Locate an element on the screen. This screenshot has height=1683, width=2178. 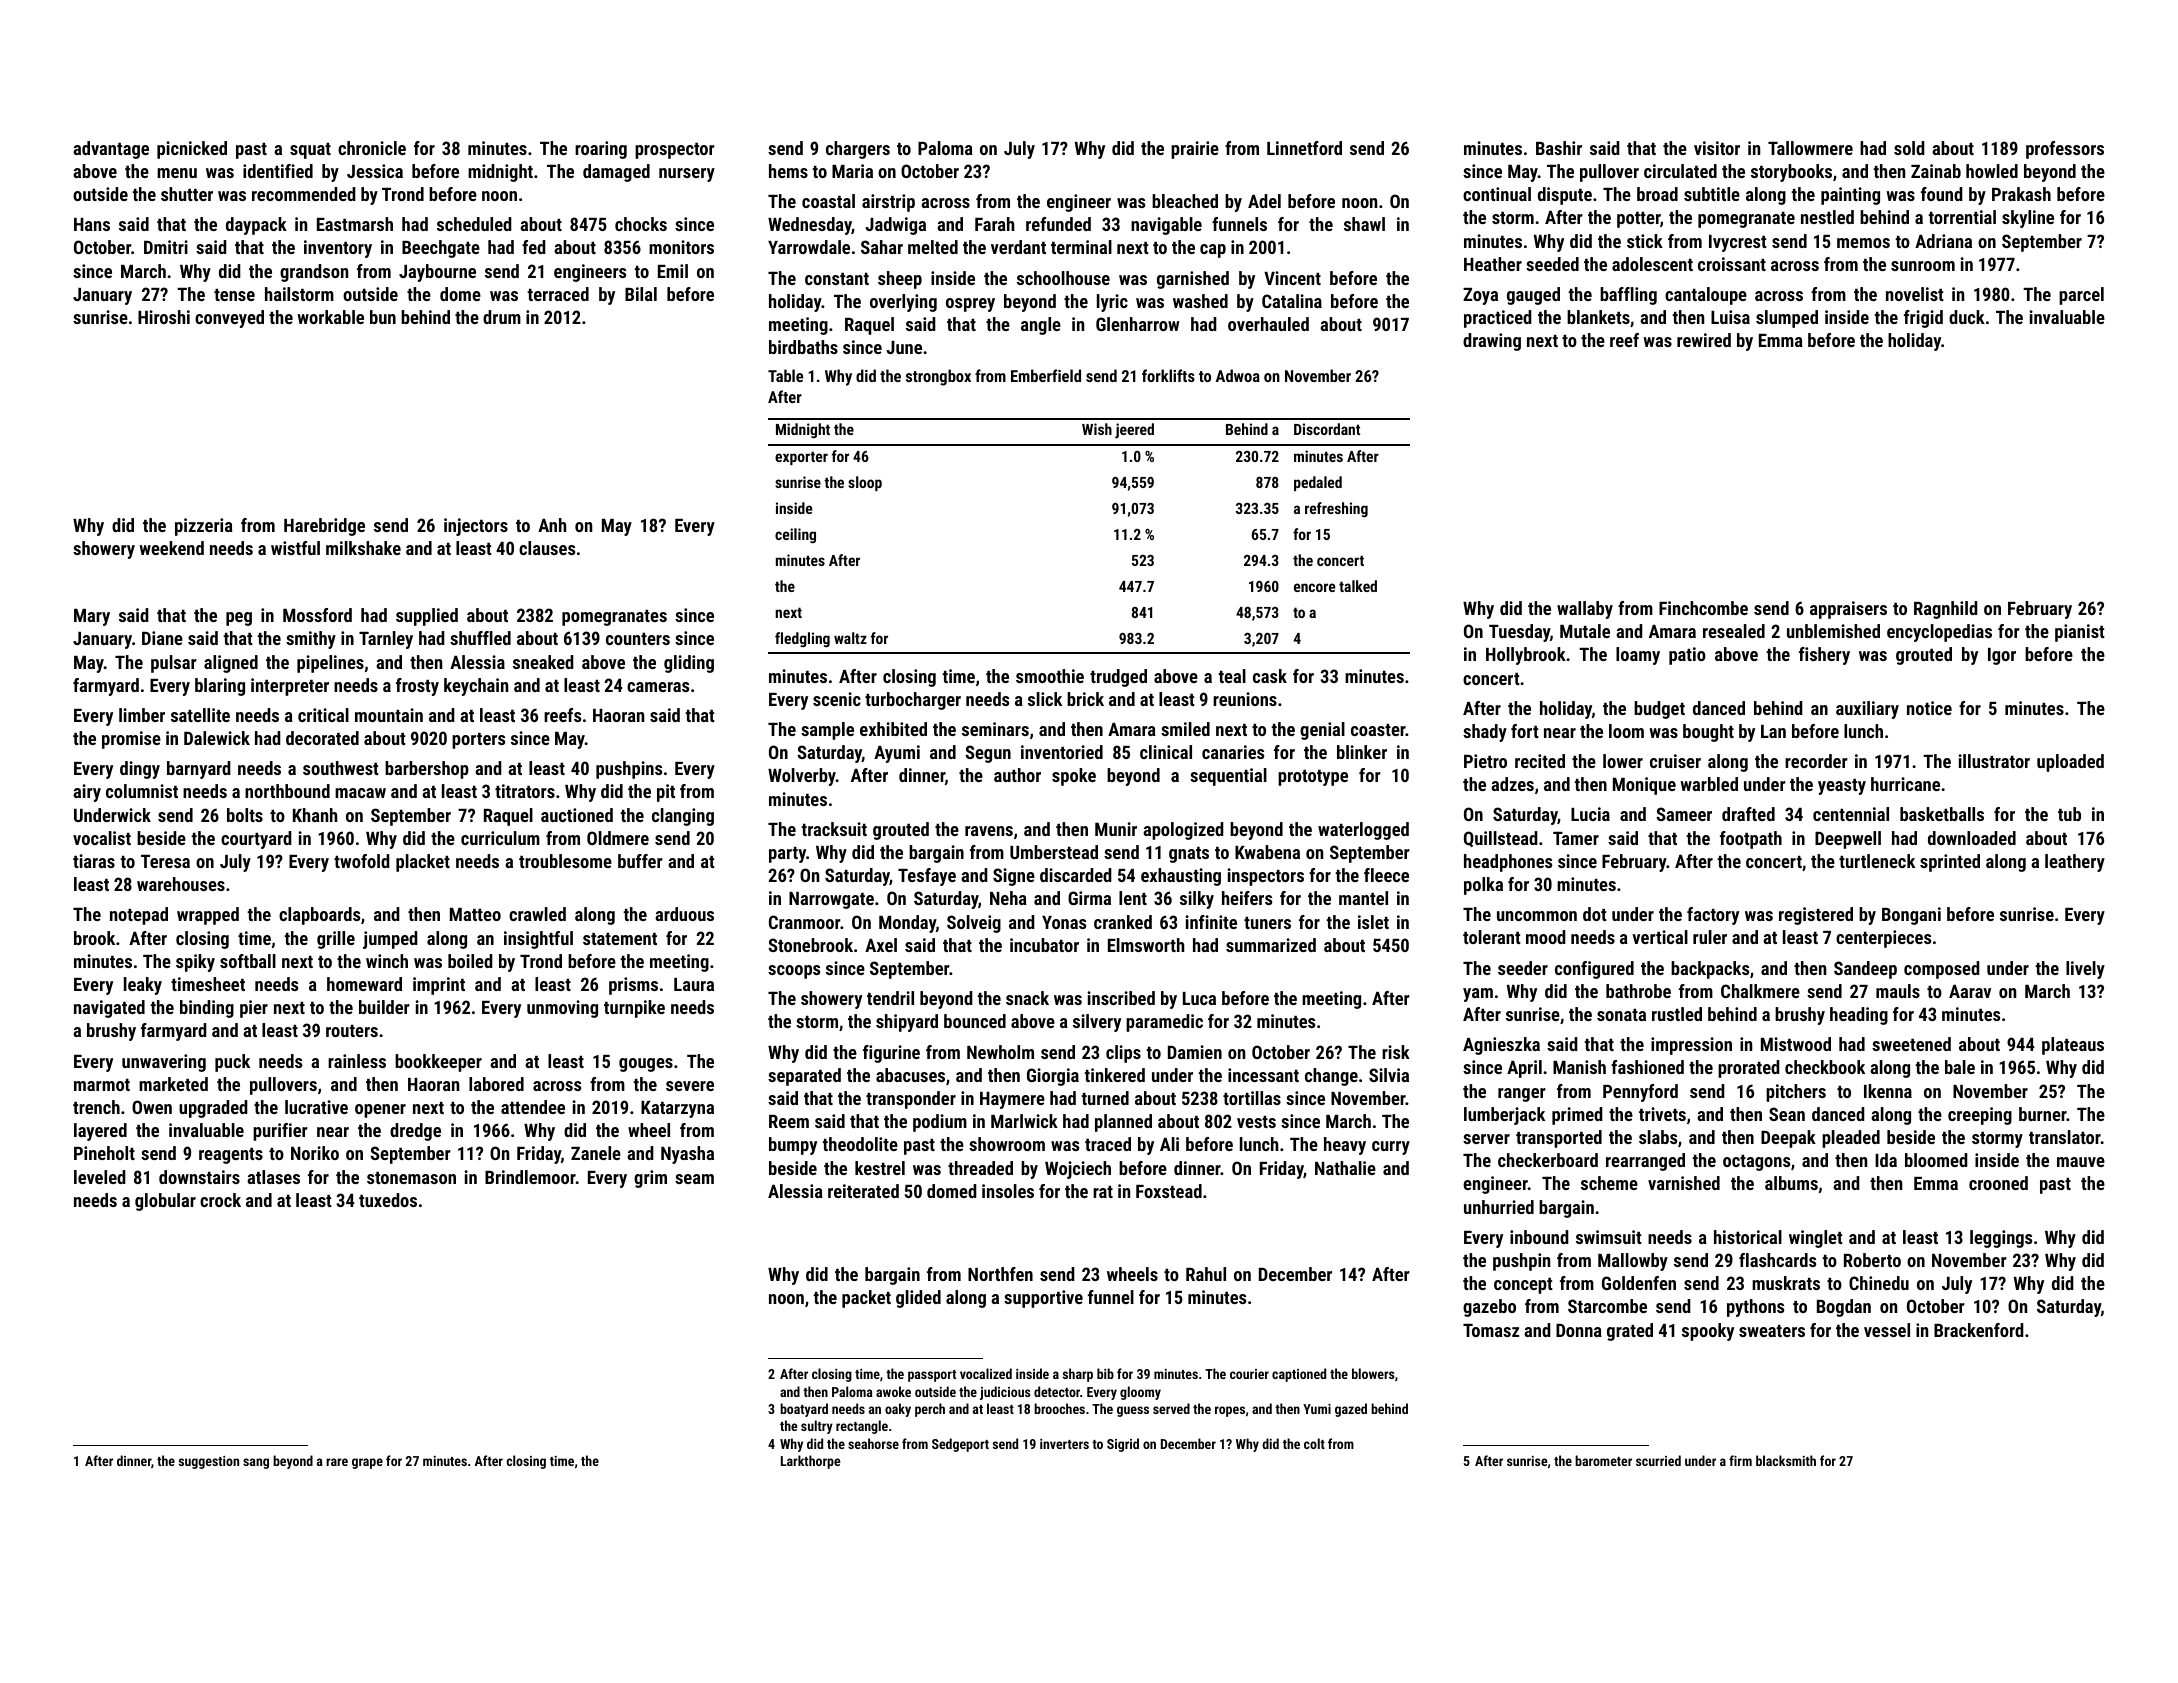
tense is located at coordinates (234, 295).
